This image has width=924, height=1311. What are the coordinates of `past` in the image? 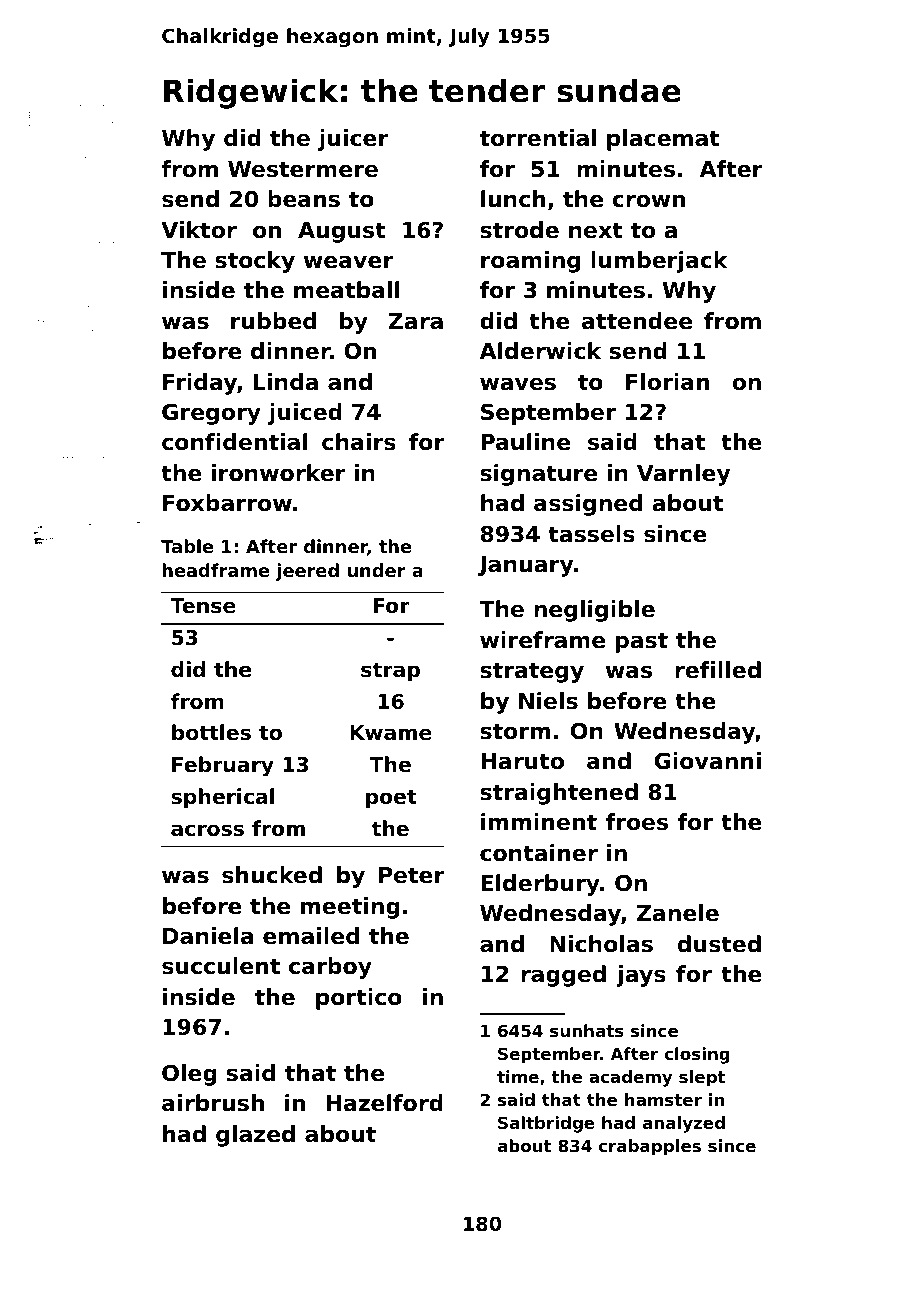 It's located at (642, 642).
